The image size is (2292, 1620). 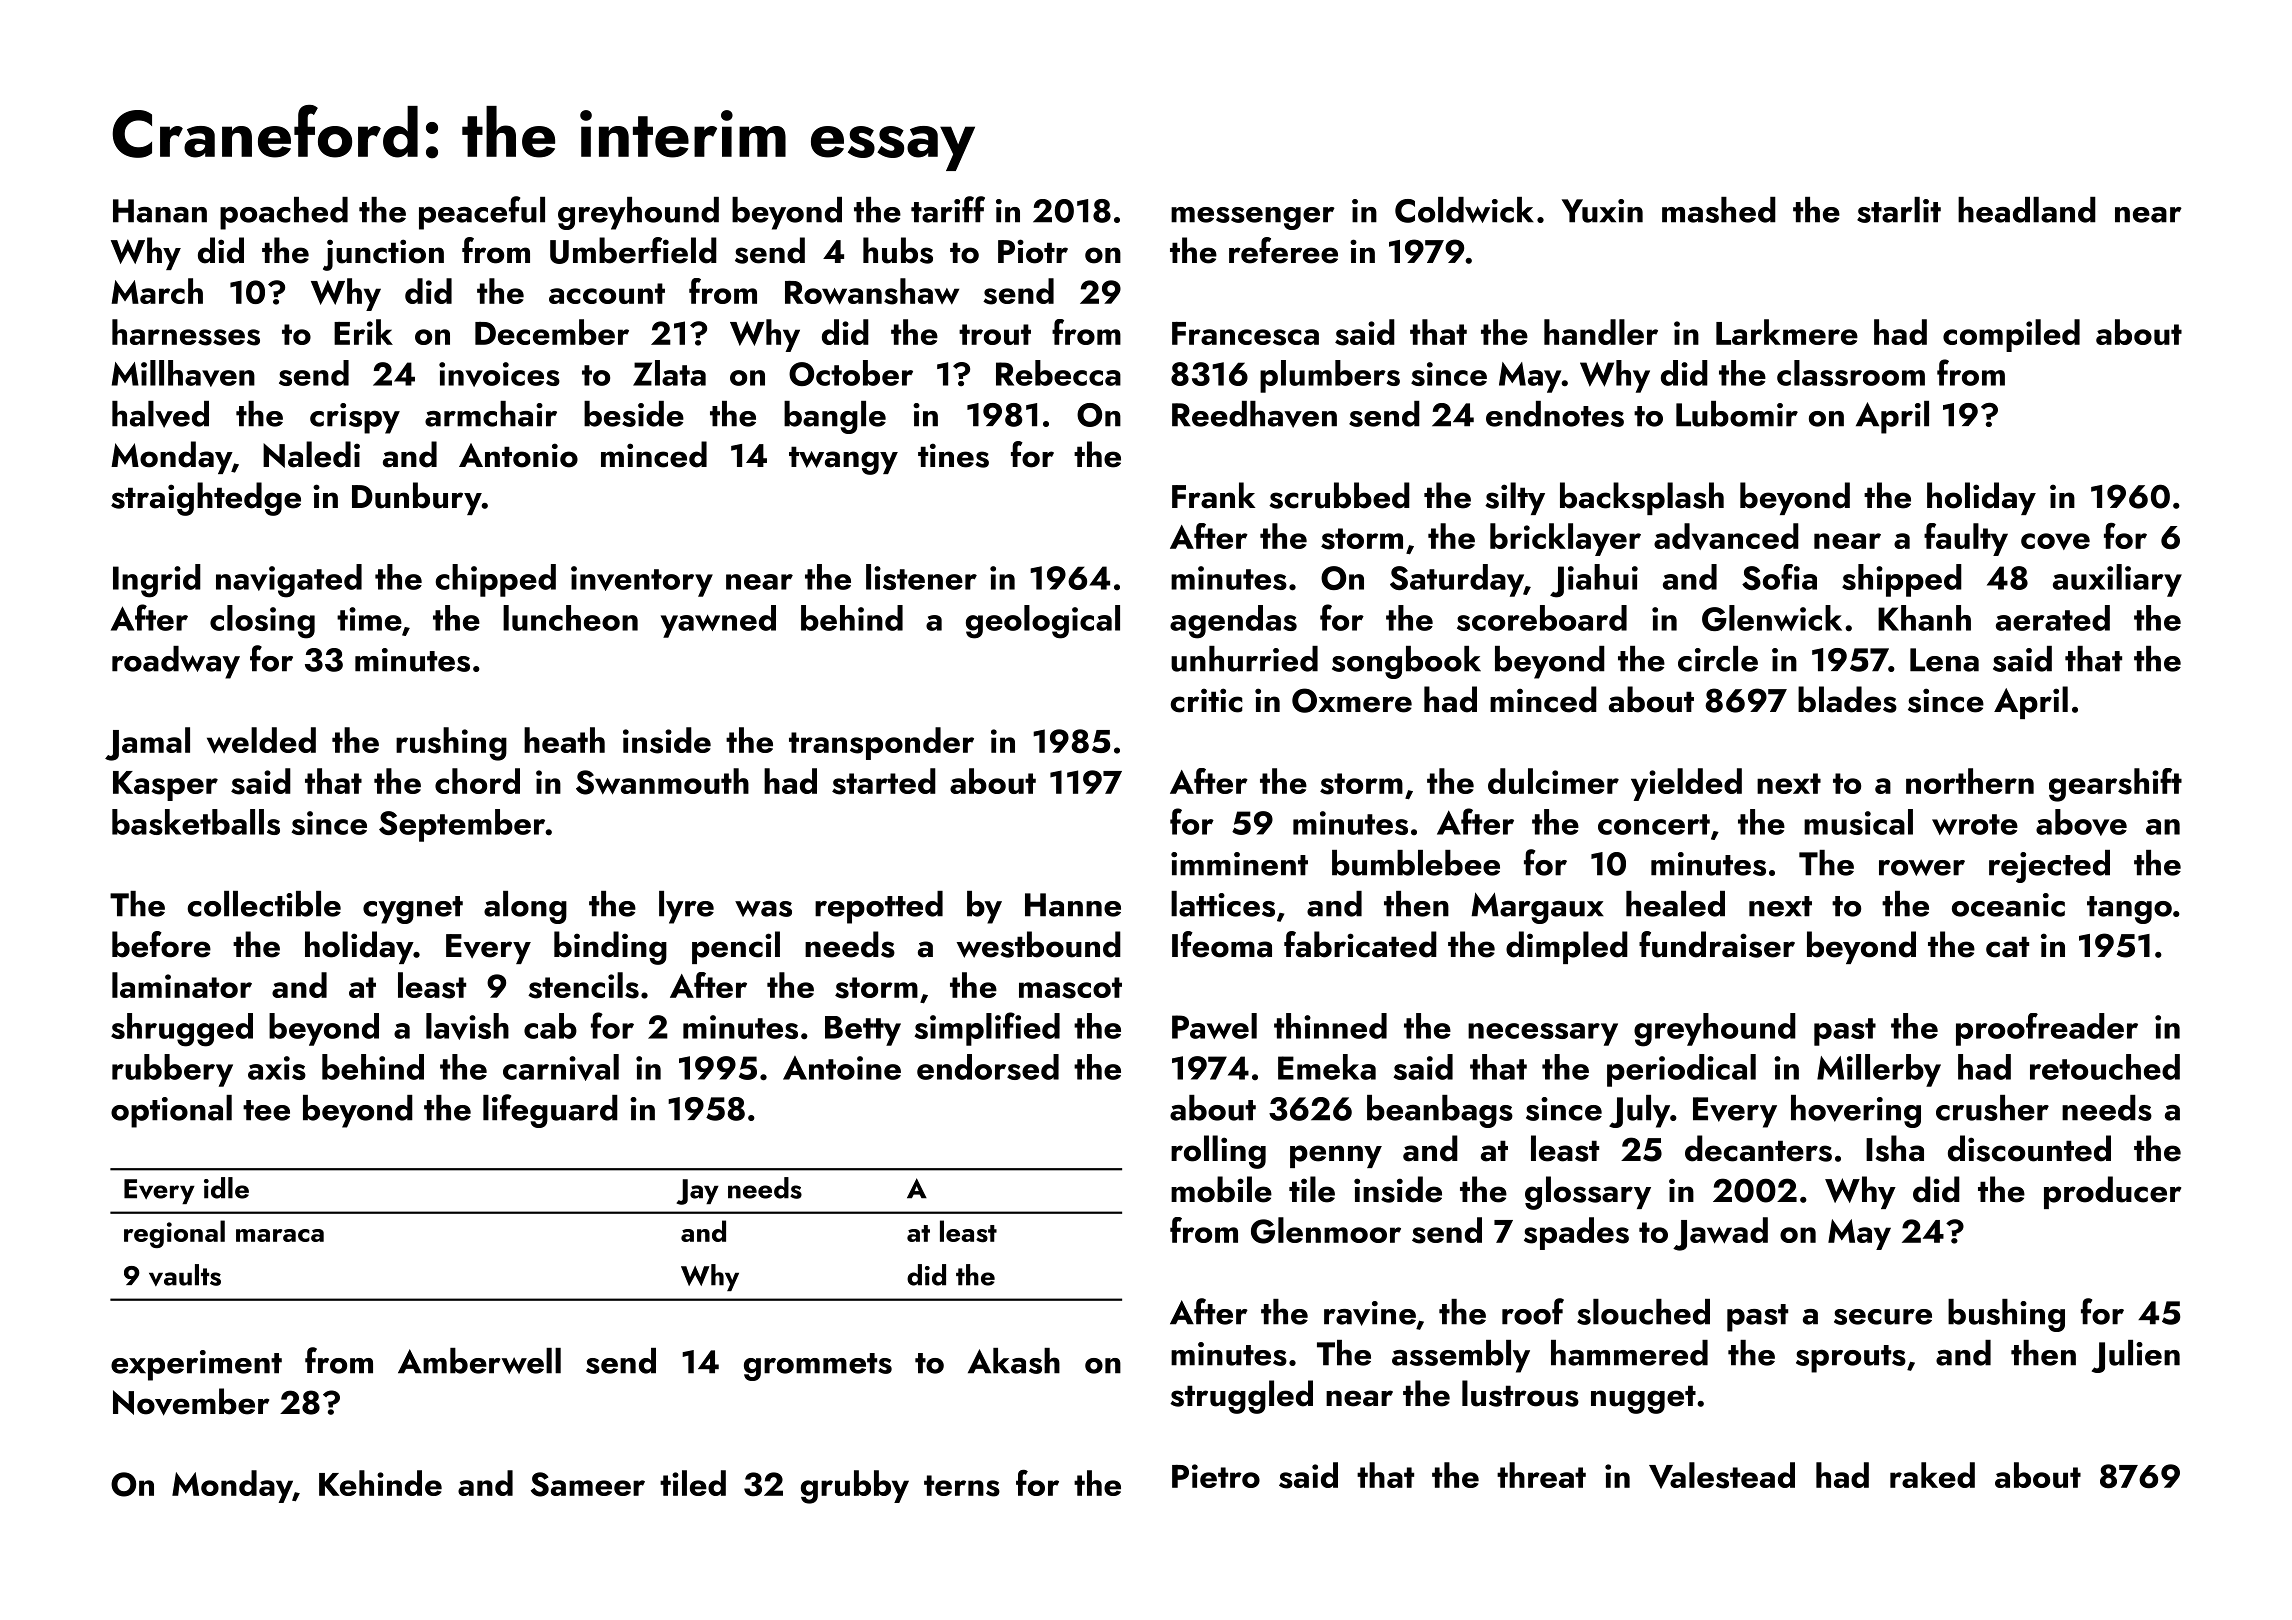 I want to click on headland, so click(x=2027, y=210).
